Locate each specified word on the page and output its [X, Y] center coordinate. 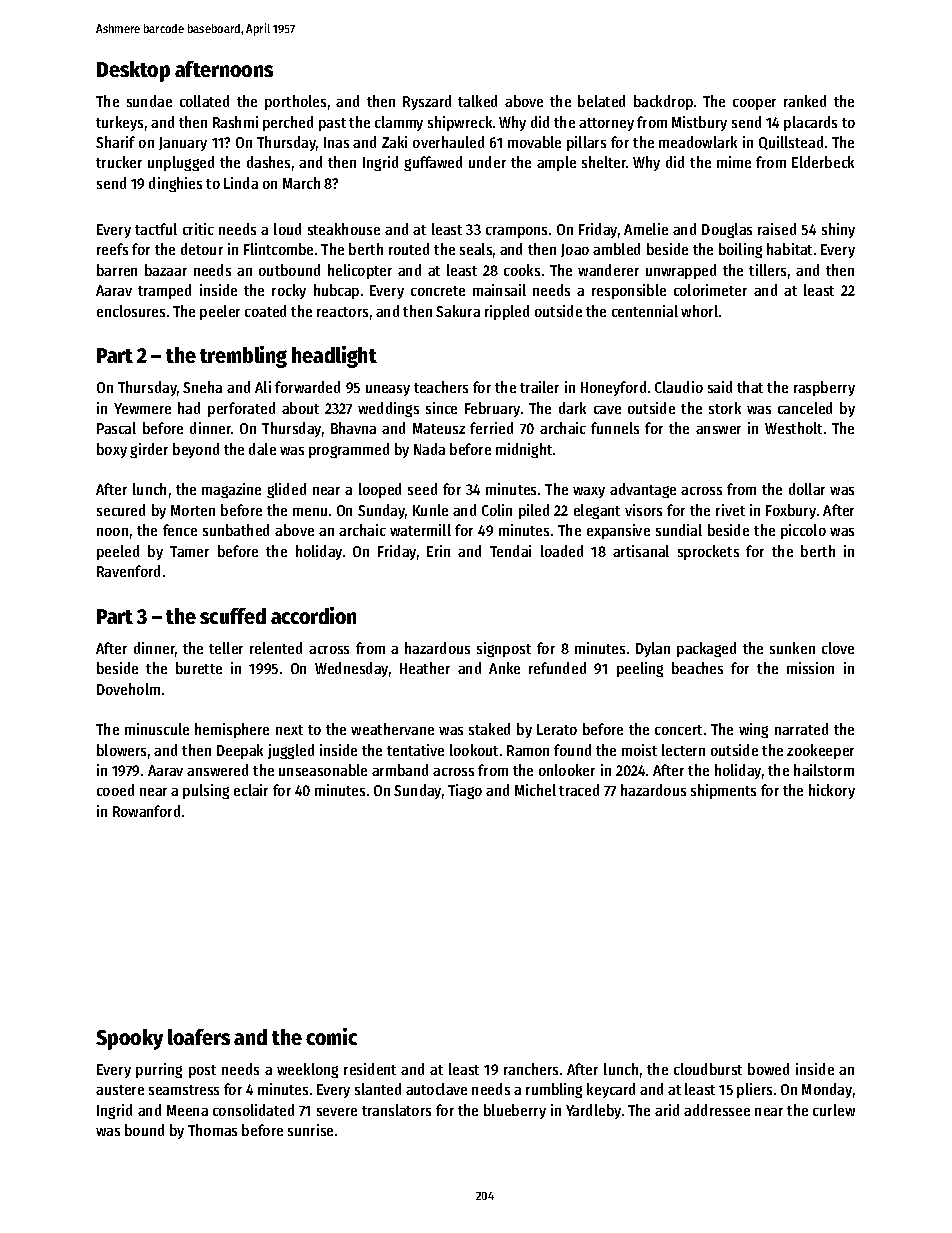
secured [121, 510]
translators [396, 1110]
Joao [575, 250]
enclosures [131, 311]
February [492, 409]
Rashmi [235, 122]
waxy [589, 492]
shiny [838, 230]
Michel [535, 790]
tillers [767, 270]
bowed [768, 1069]
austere [120, 1090]
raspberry [824, 388]
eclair [251, 790]
